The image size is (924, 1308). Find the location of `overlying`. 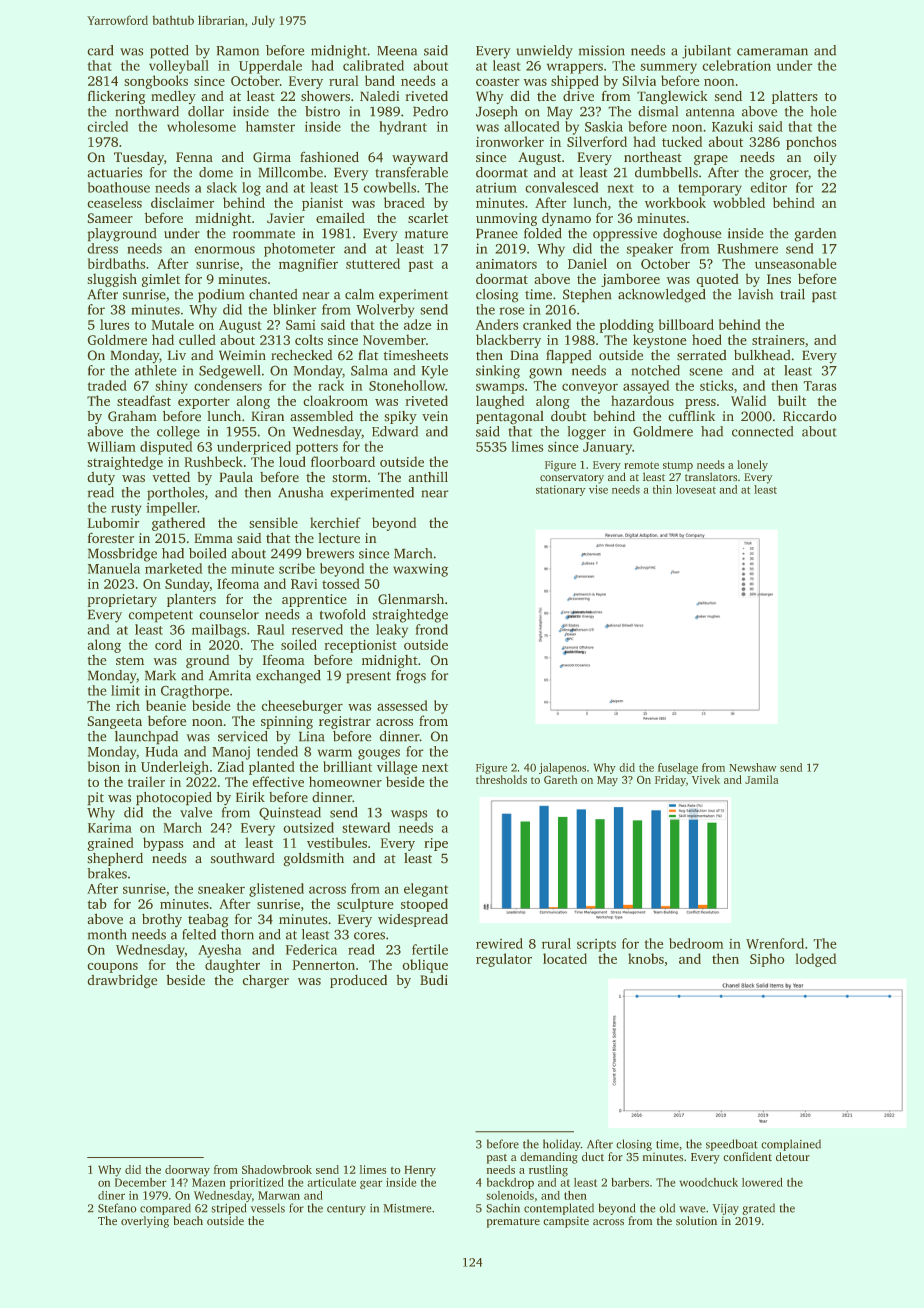

overlying is located at coordinates (145, 1222).
